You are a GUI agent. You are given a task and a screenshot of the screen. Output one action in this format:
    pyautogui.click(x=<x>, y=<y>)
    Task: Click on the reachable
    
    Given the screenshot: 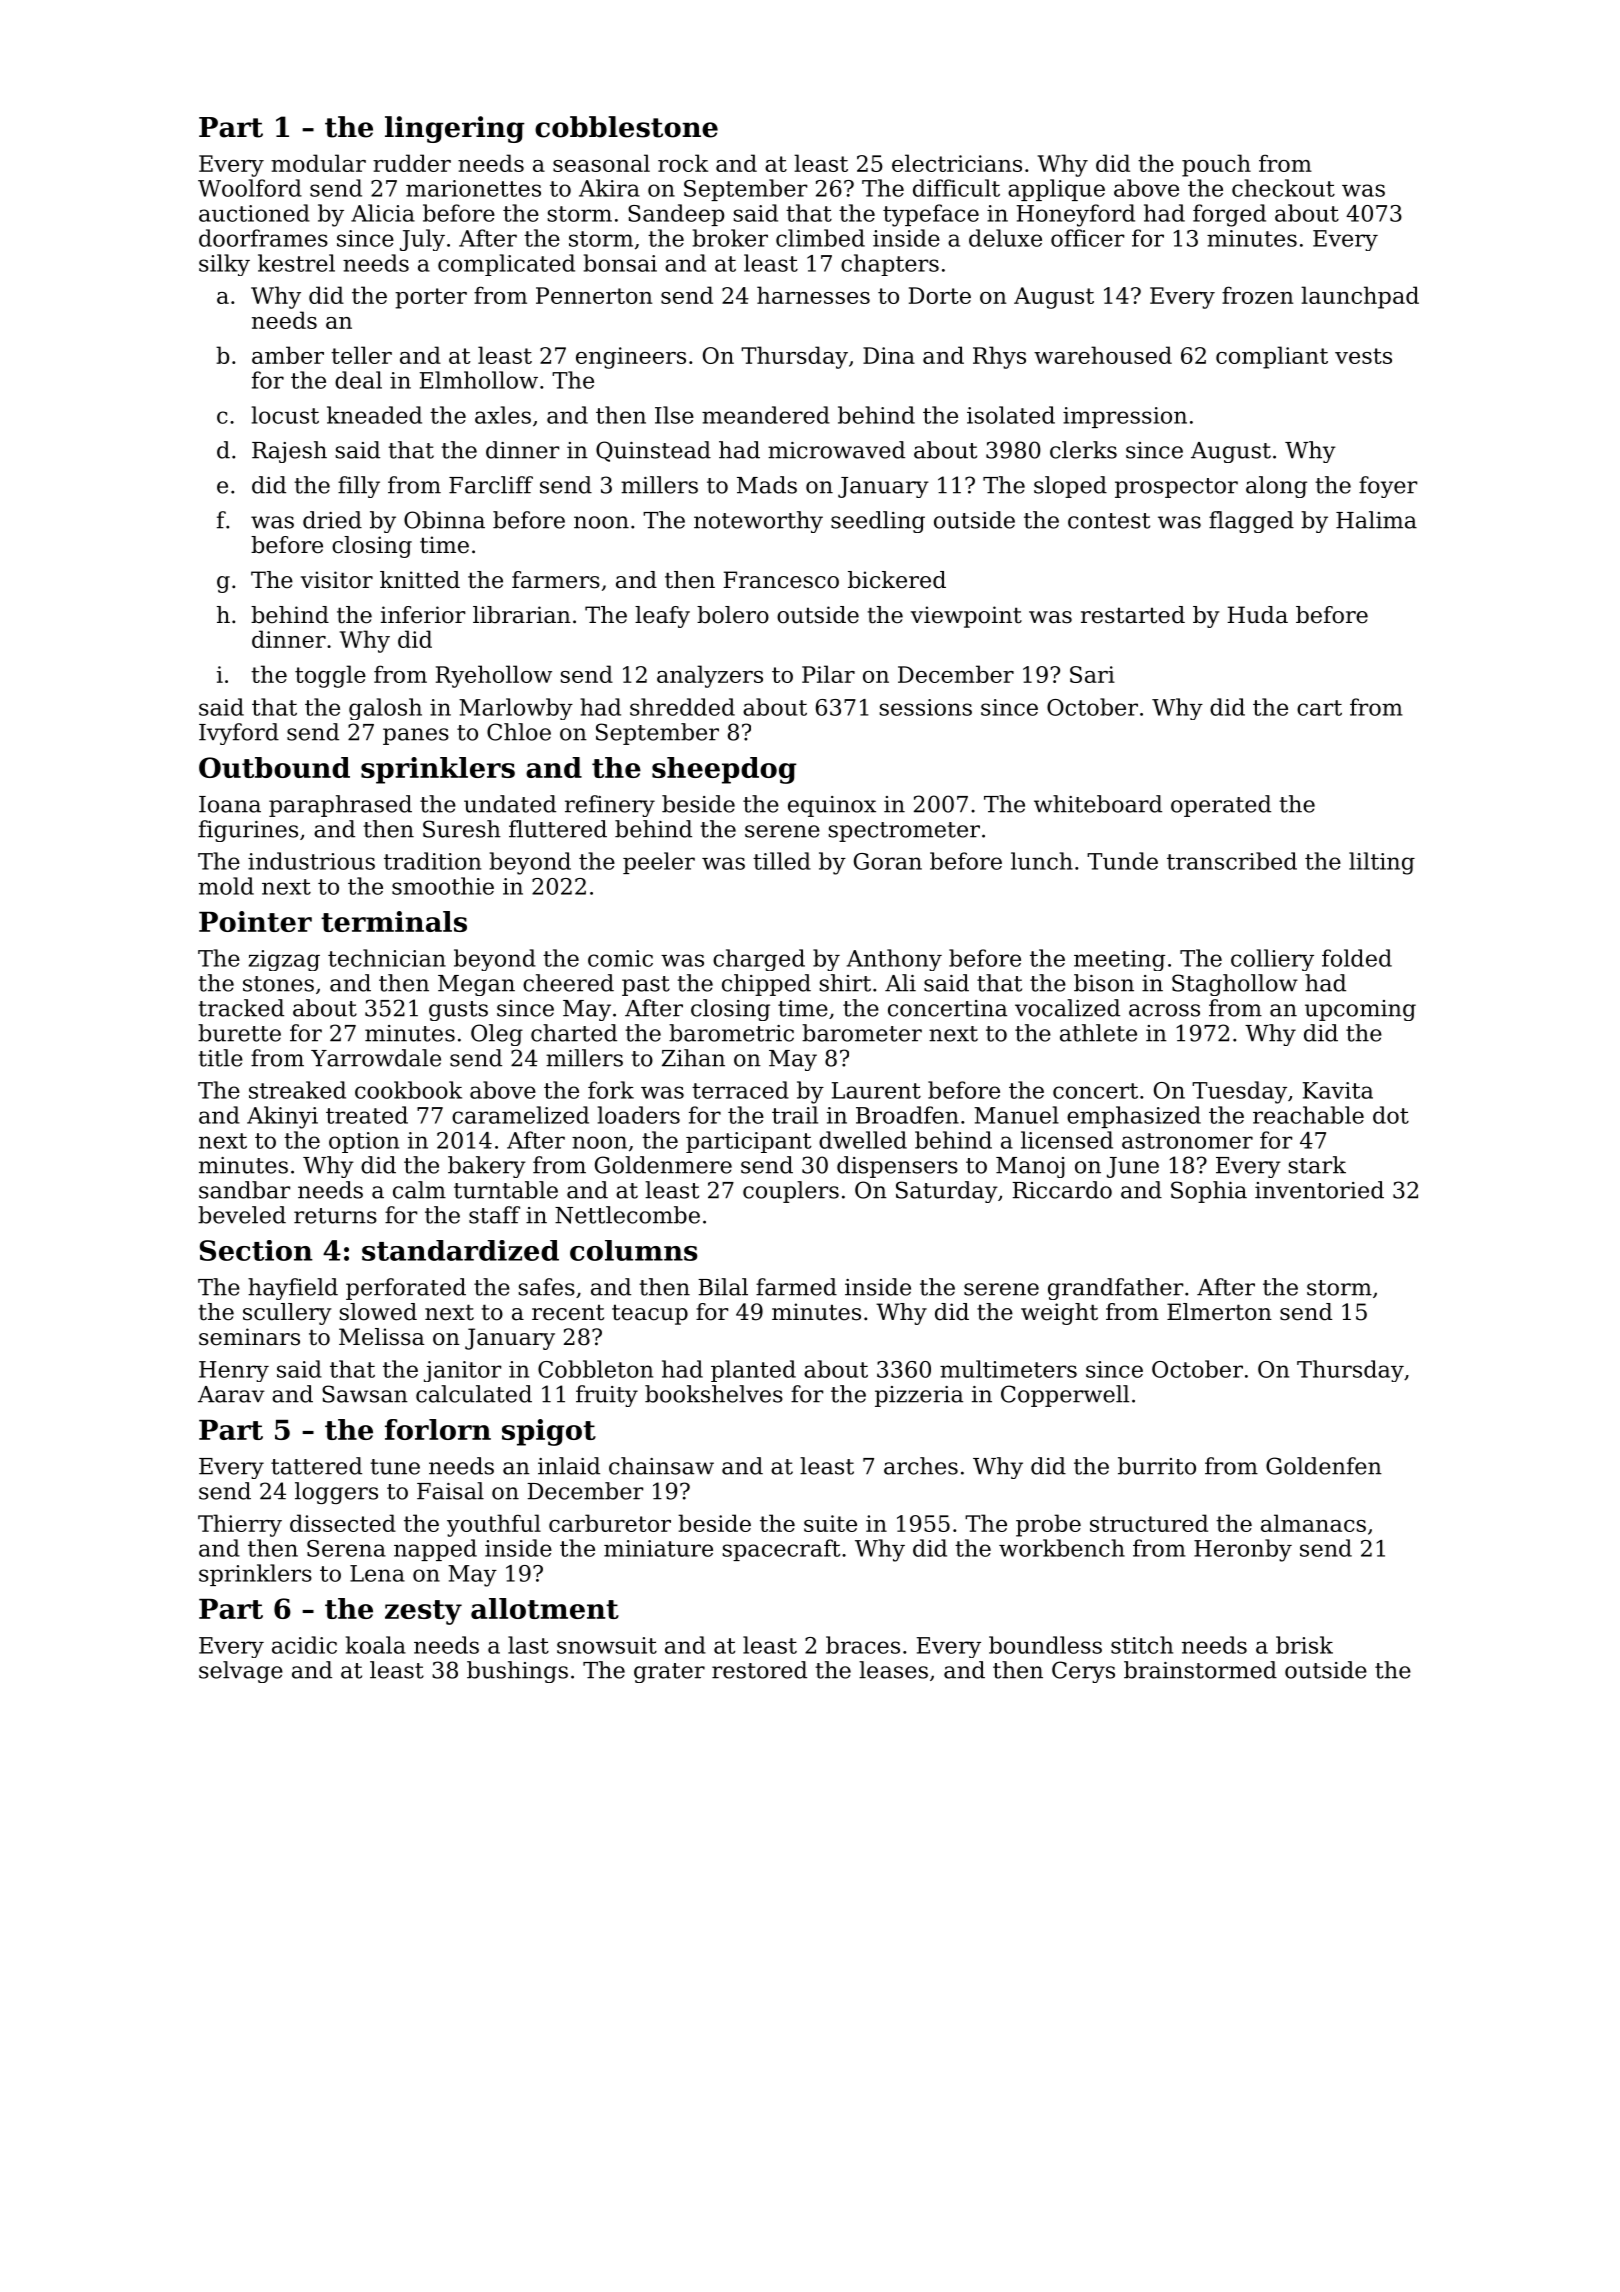 What is the action you would take?
    pyautogui.click(x=1308, y=1115)
